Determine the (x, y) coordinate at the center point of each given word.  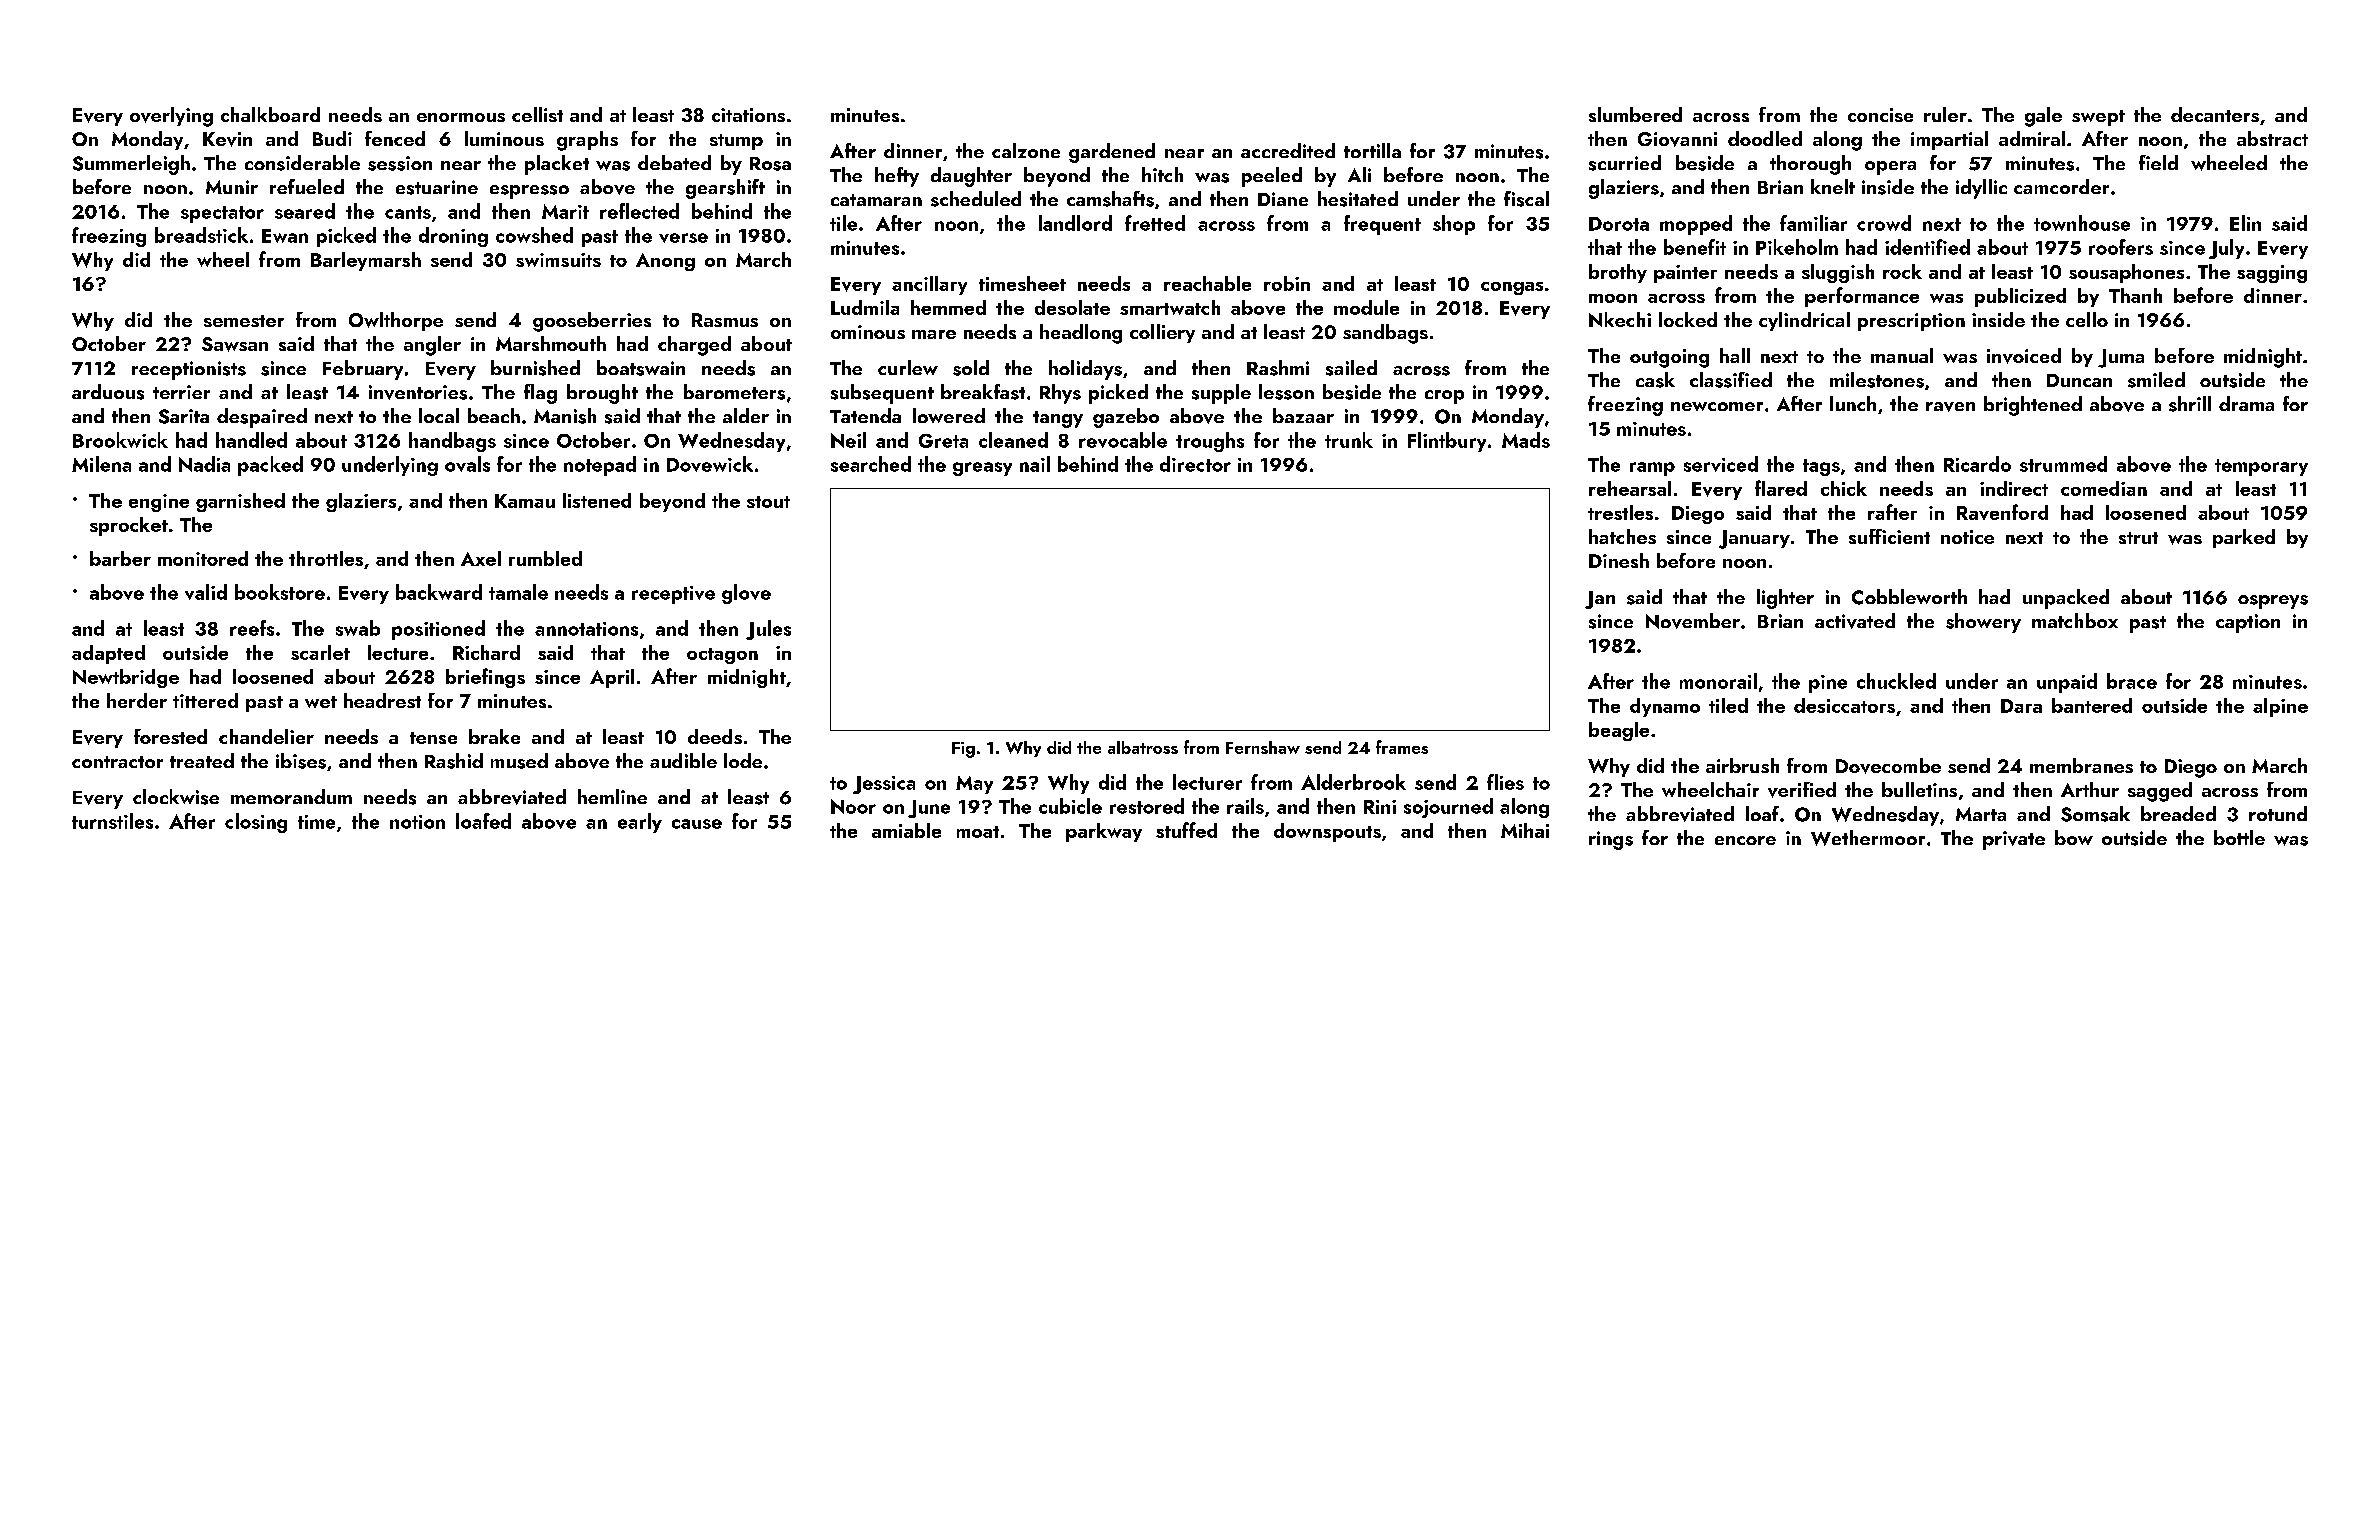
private (2014, 840)
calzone (1026, 150)
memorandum (291, 796)
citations (748, 115)
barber (120, 558)
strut (2138, 538)
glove (746, 594)
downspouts (1327, 832)
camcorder (2061, 186)
